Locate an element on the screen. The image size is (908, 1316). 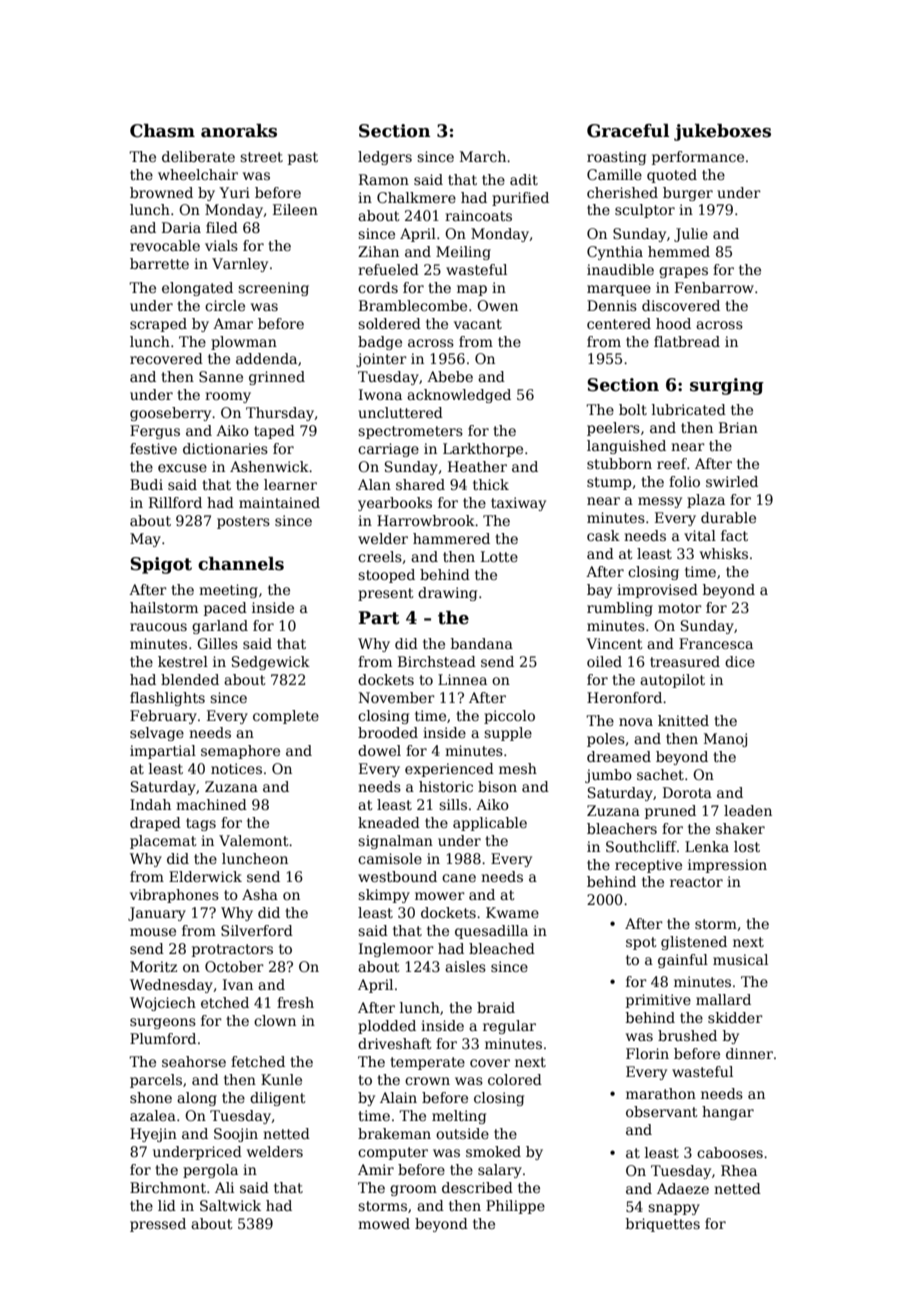
applicable is located at coordinates (490, 824).
